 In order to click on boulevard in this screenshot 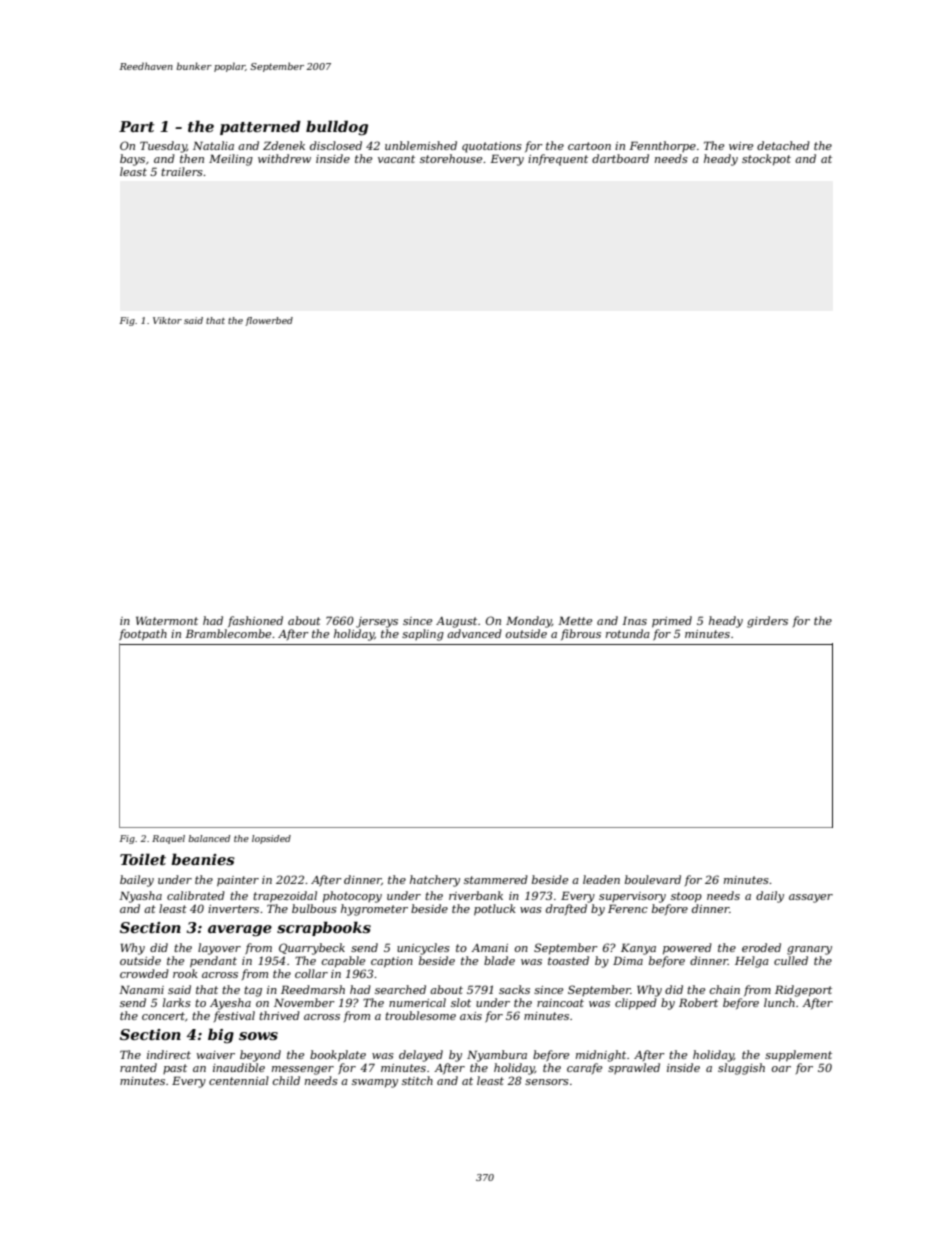, I will do `click(653, 879)`.
